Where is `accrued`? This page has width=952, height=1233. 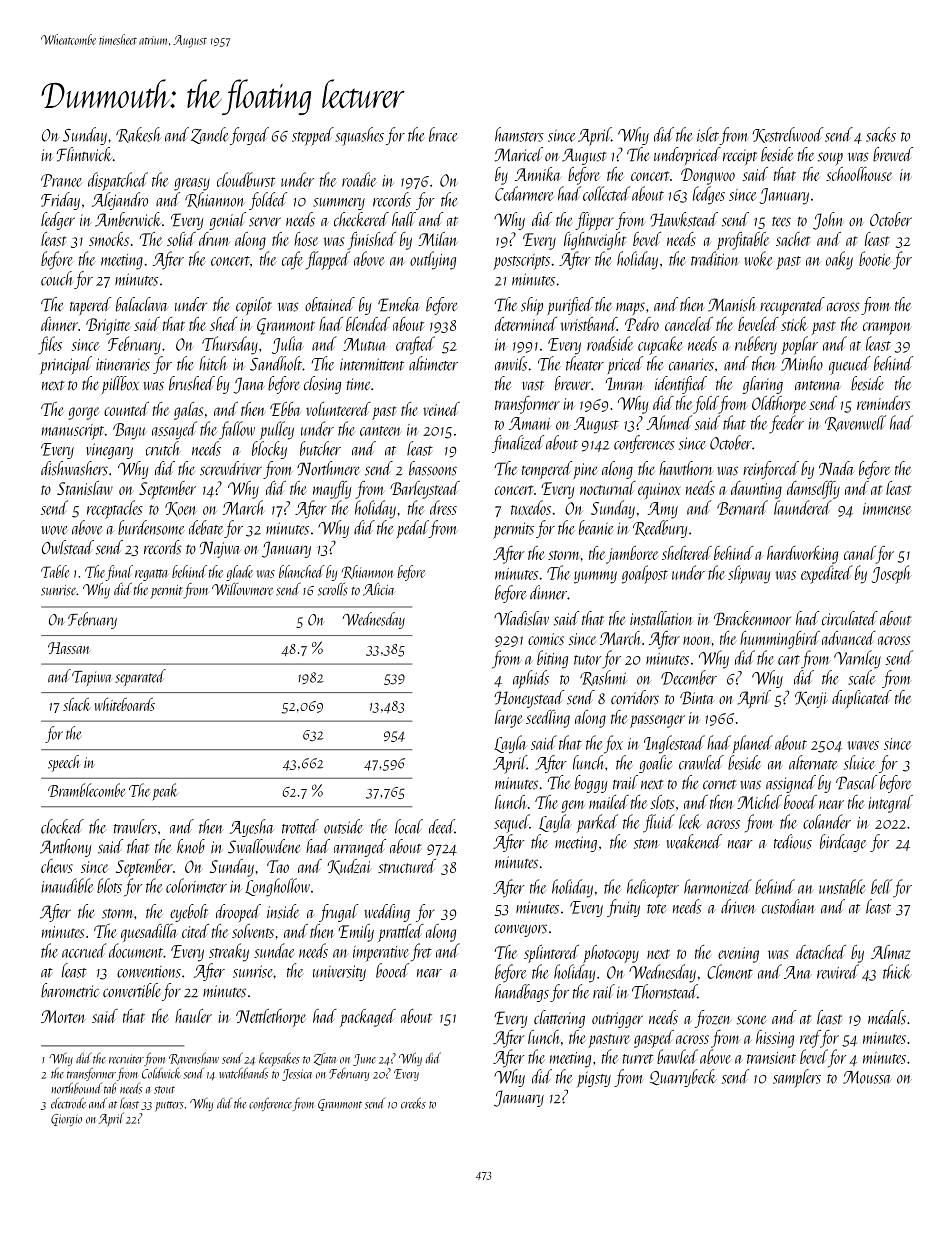 accrued is located at coordinates (84, 950).
